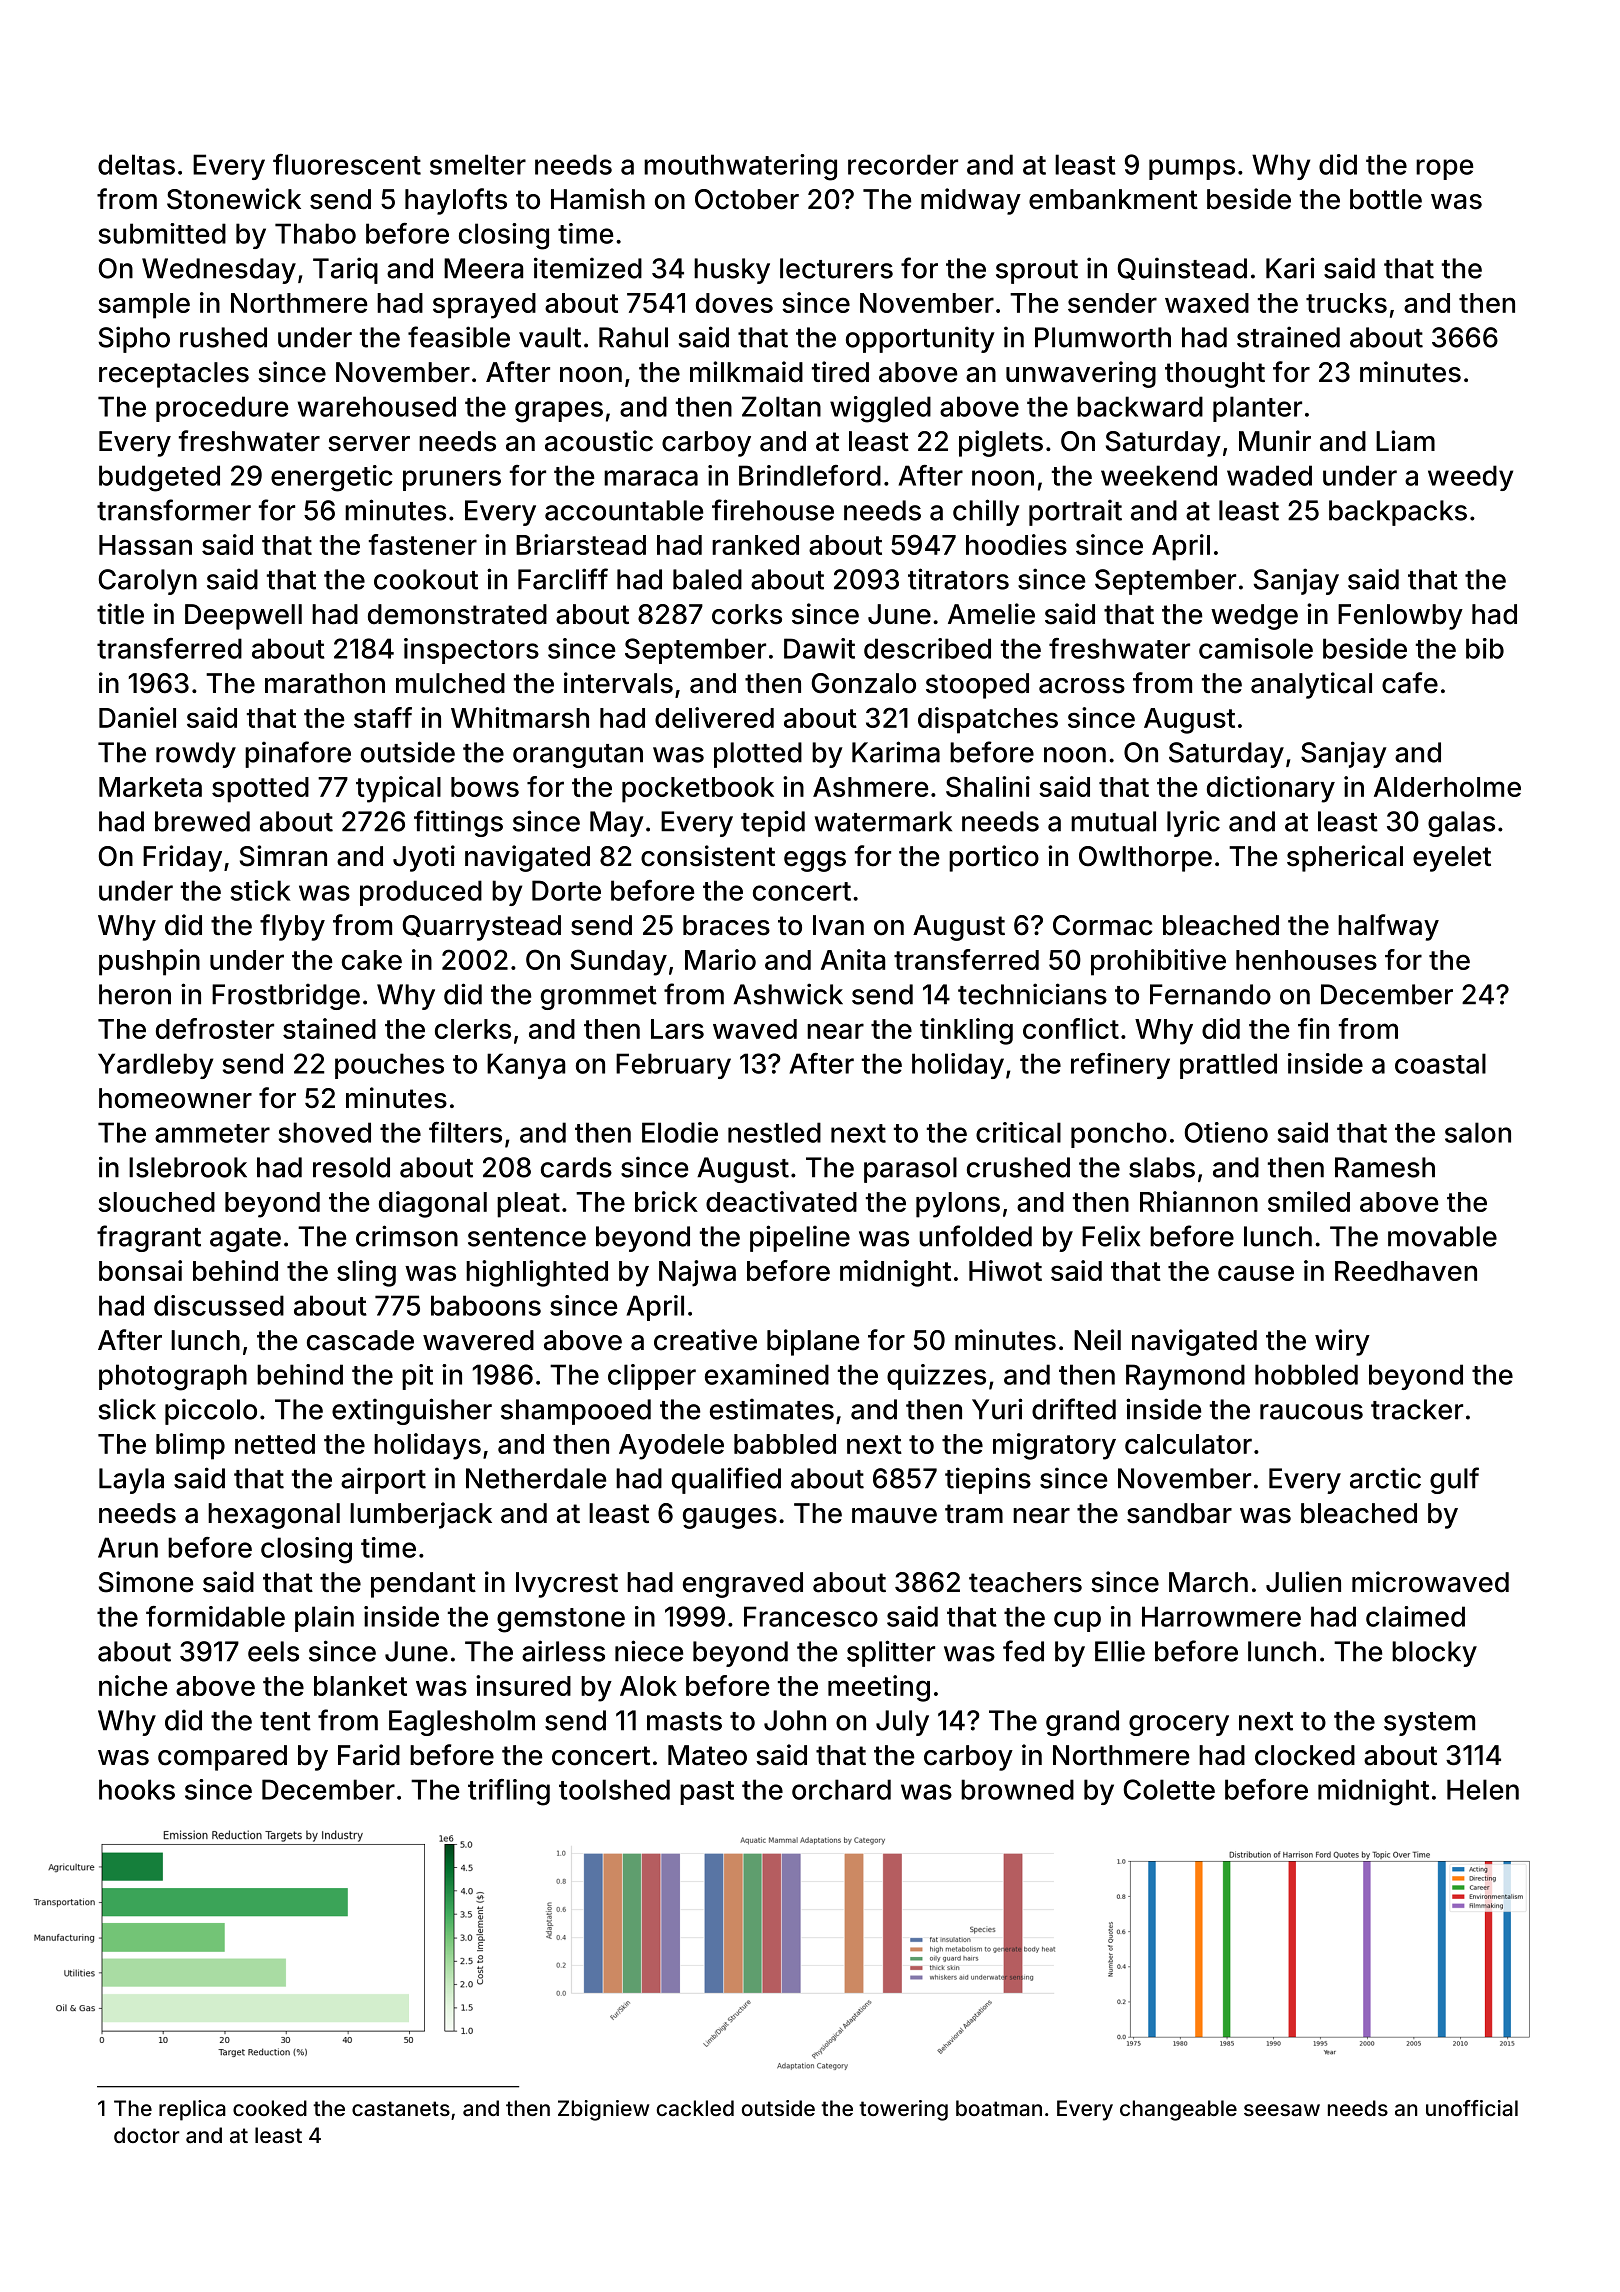 This image has height=2292, width=1620. Describe the element at coordinates (1442, 1236) in the image. I see `movable` at that location.
